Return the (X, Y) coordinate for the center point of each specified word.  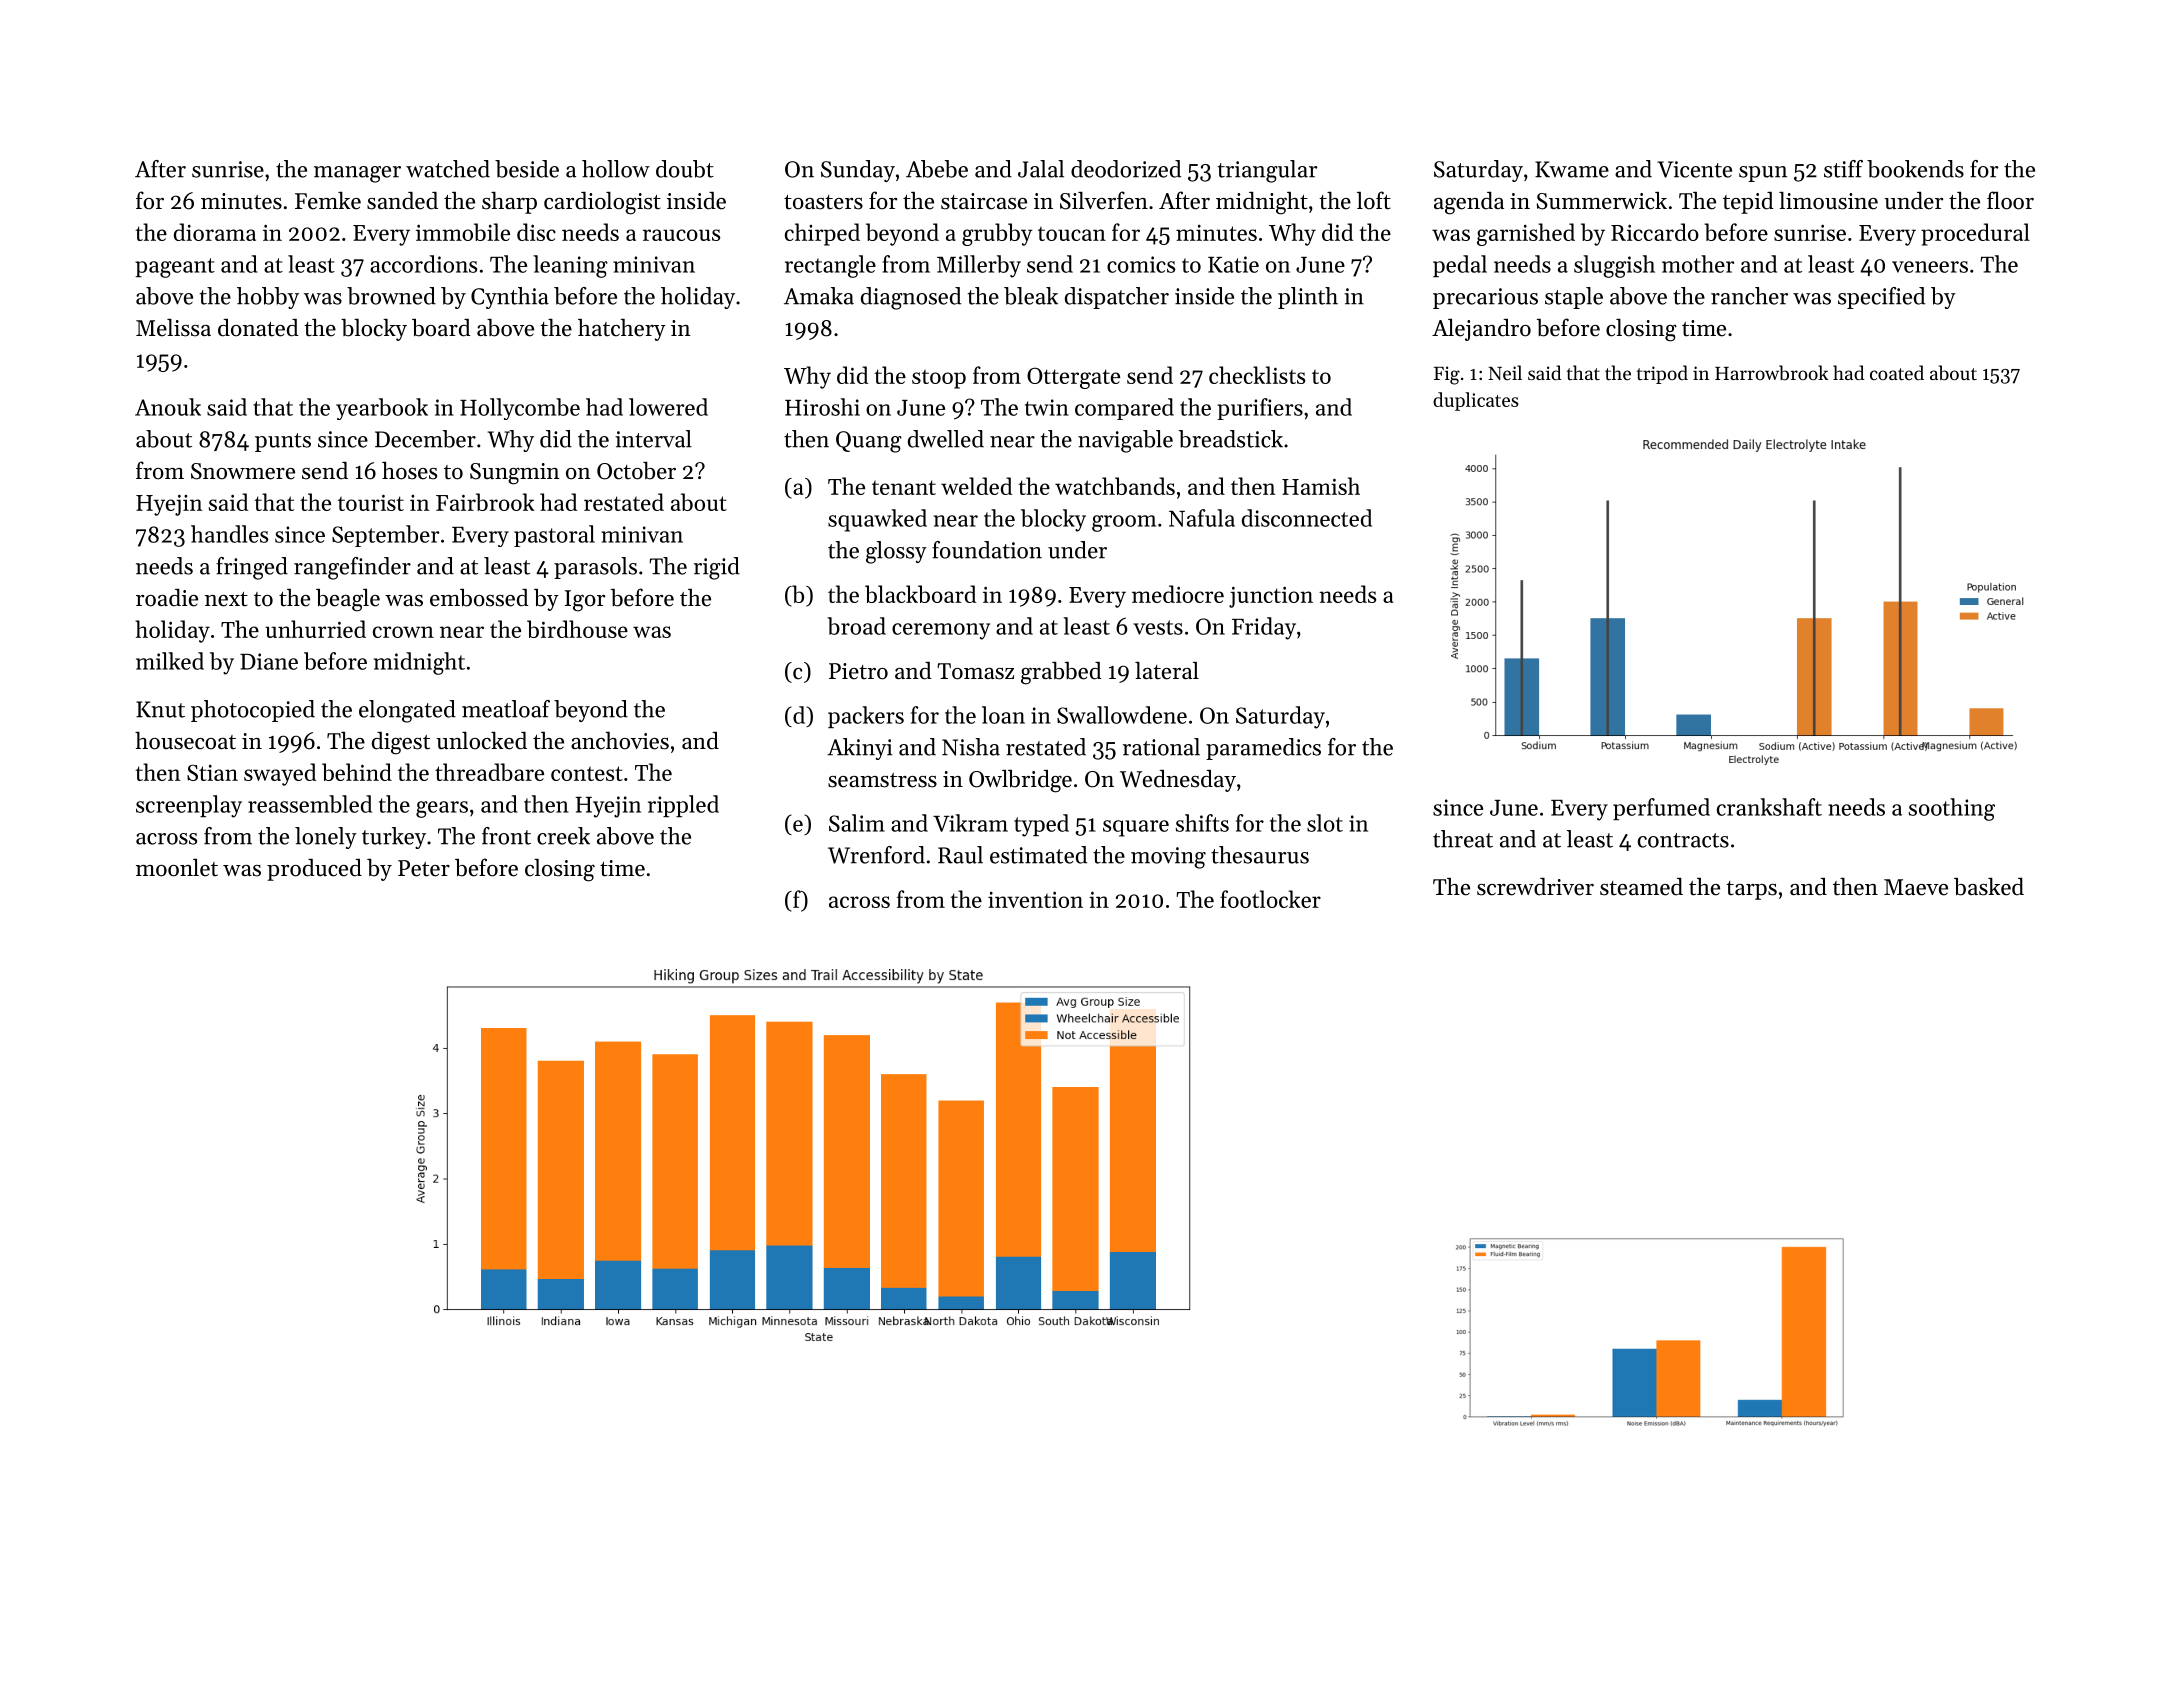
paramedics (1263, 749)
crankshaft (1769, 807)
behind (357, 772)
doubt (685, 169)
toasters (823, 202)
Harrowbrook (1771, 373)
